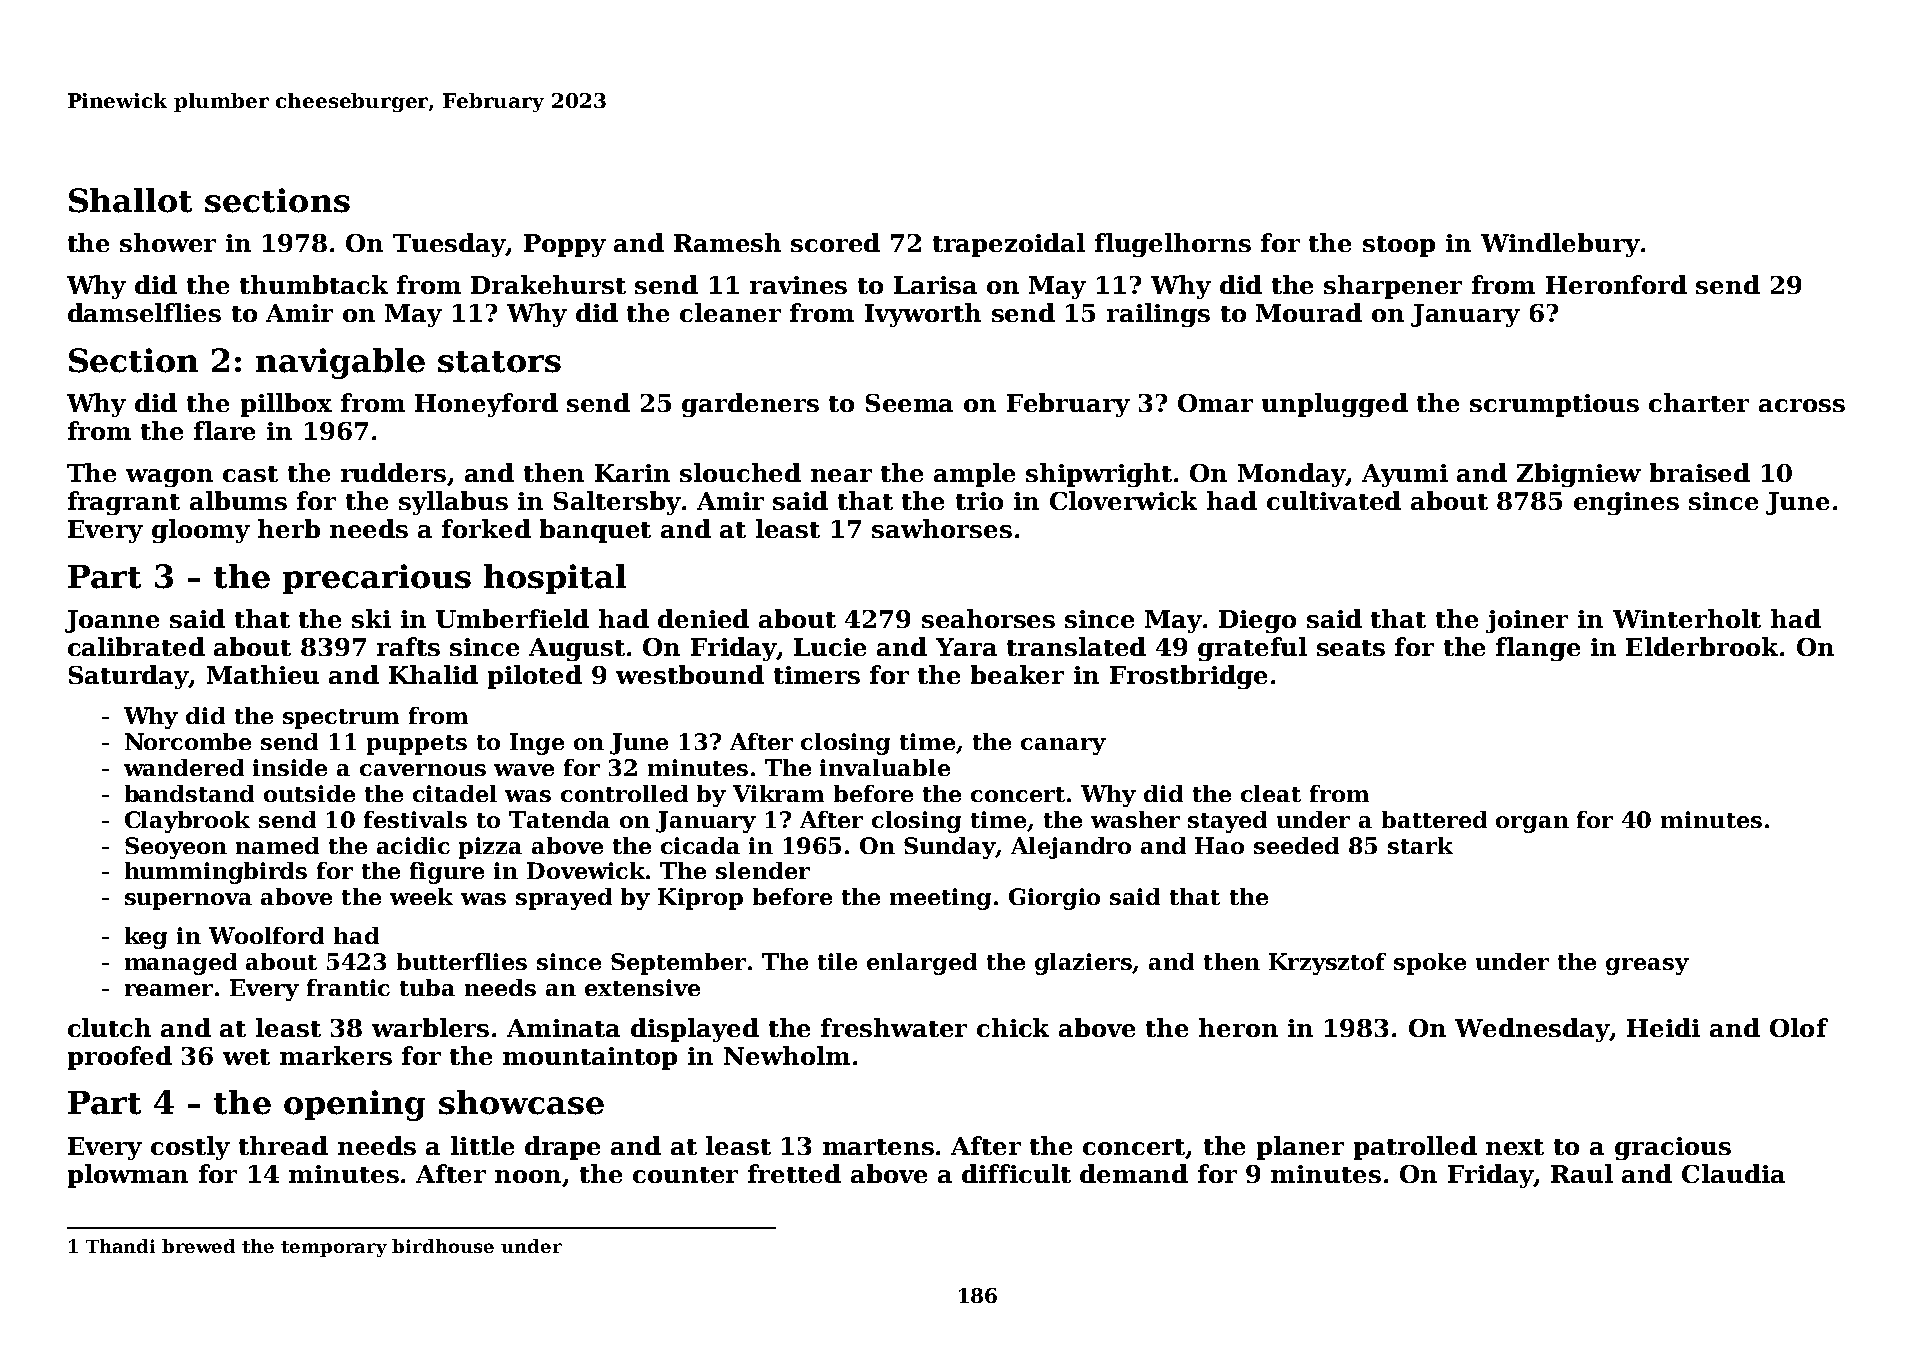  What do you see at coordinates (1399, 246) in the document?
I see `stoop` at bounding box center [1399, 246].
